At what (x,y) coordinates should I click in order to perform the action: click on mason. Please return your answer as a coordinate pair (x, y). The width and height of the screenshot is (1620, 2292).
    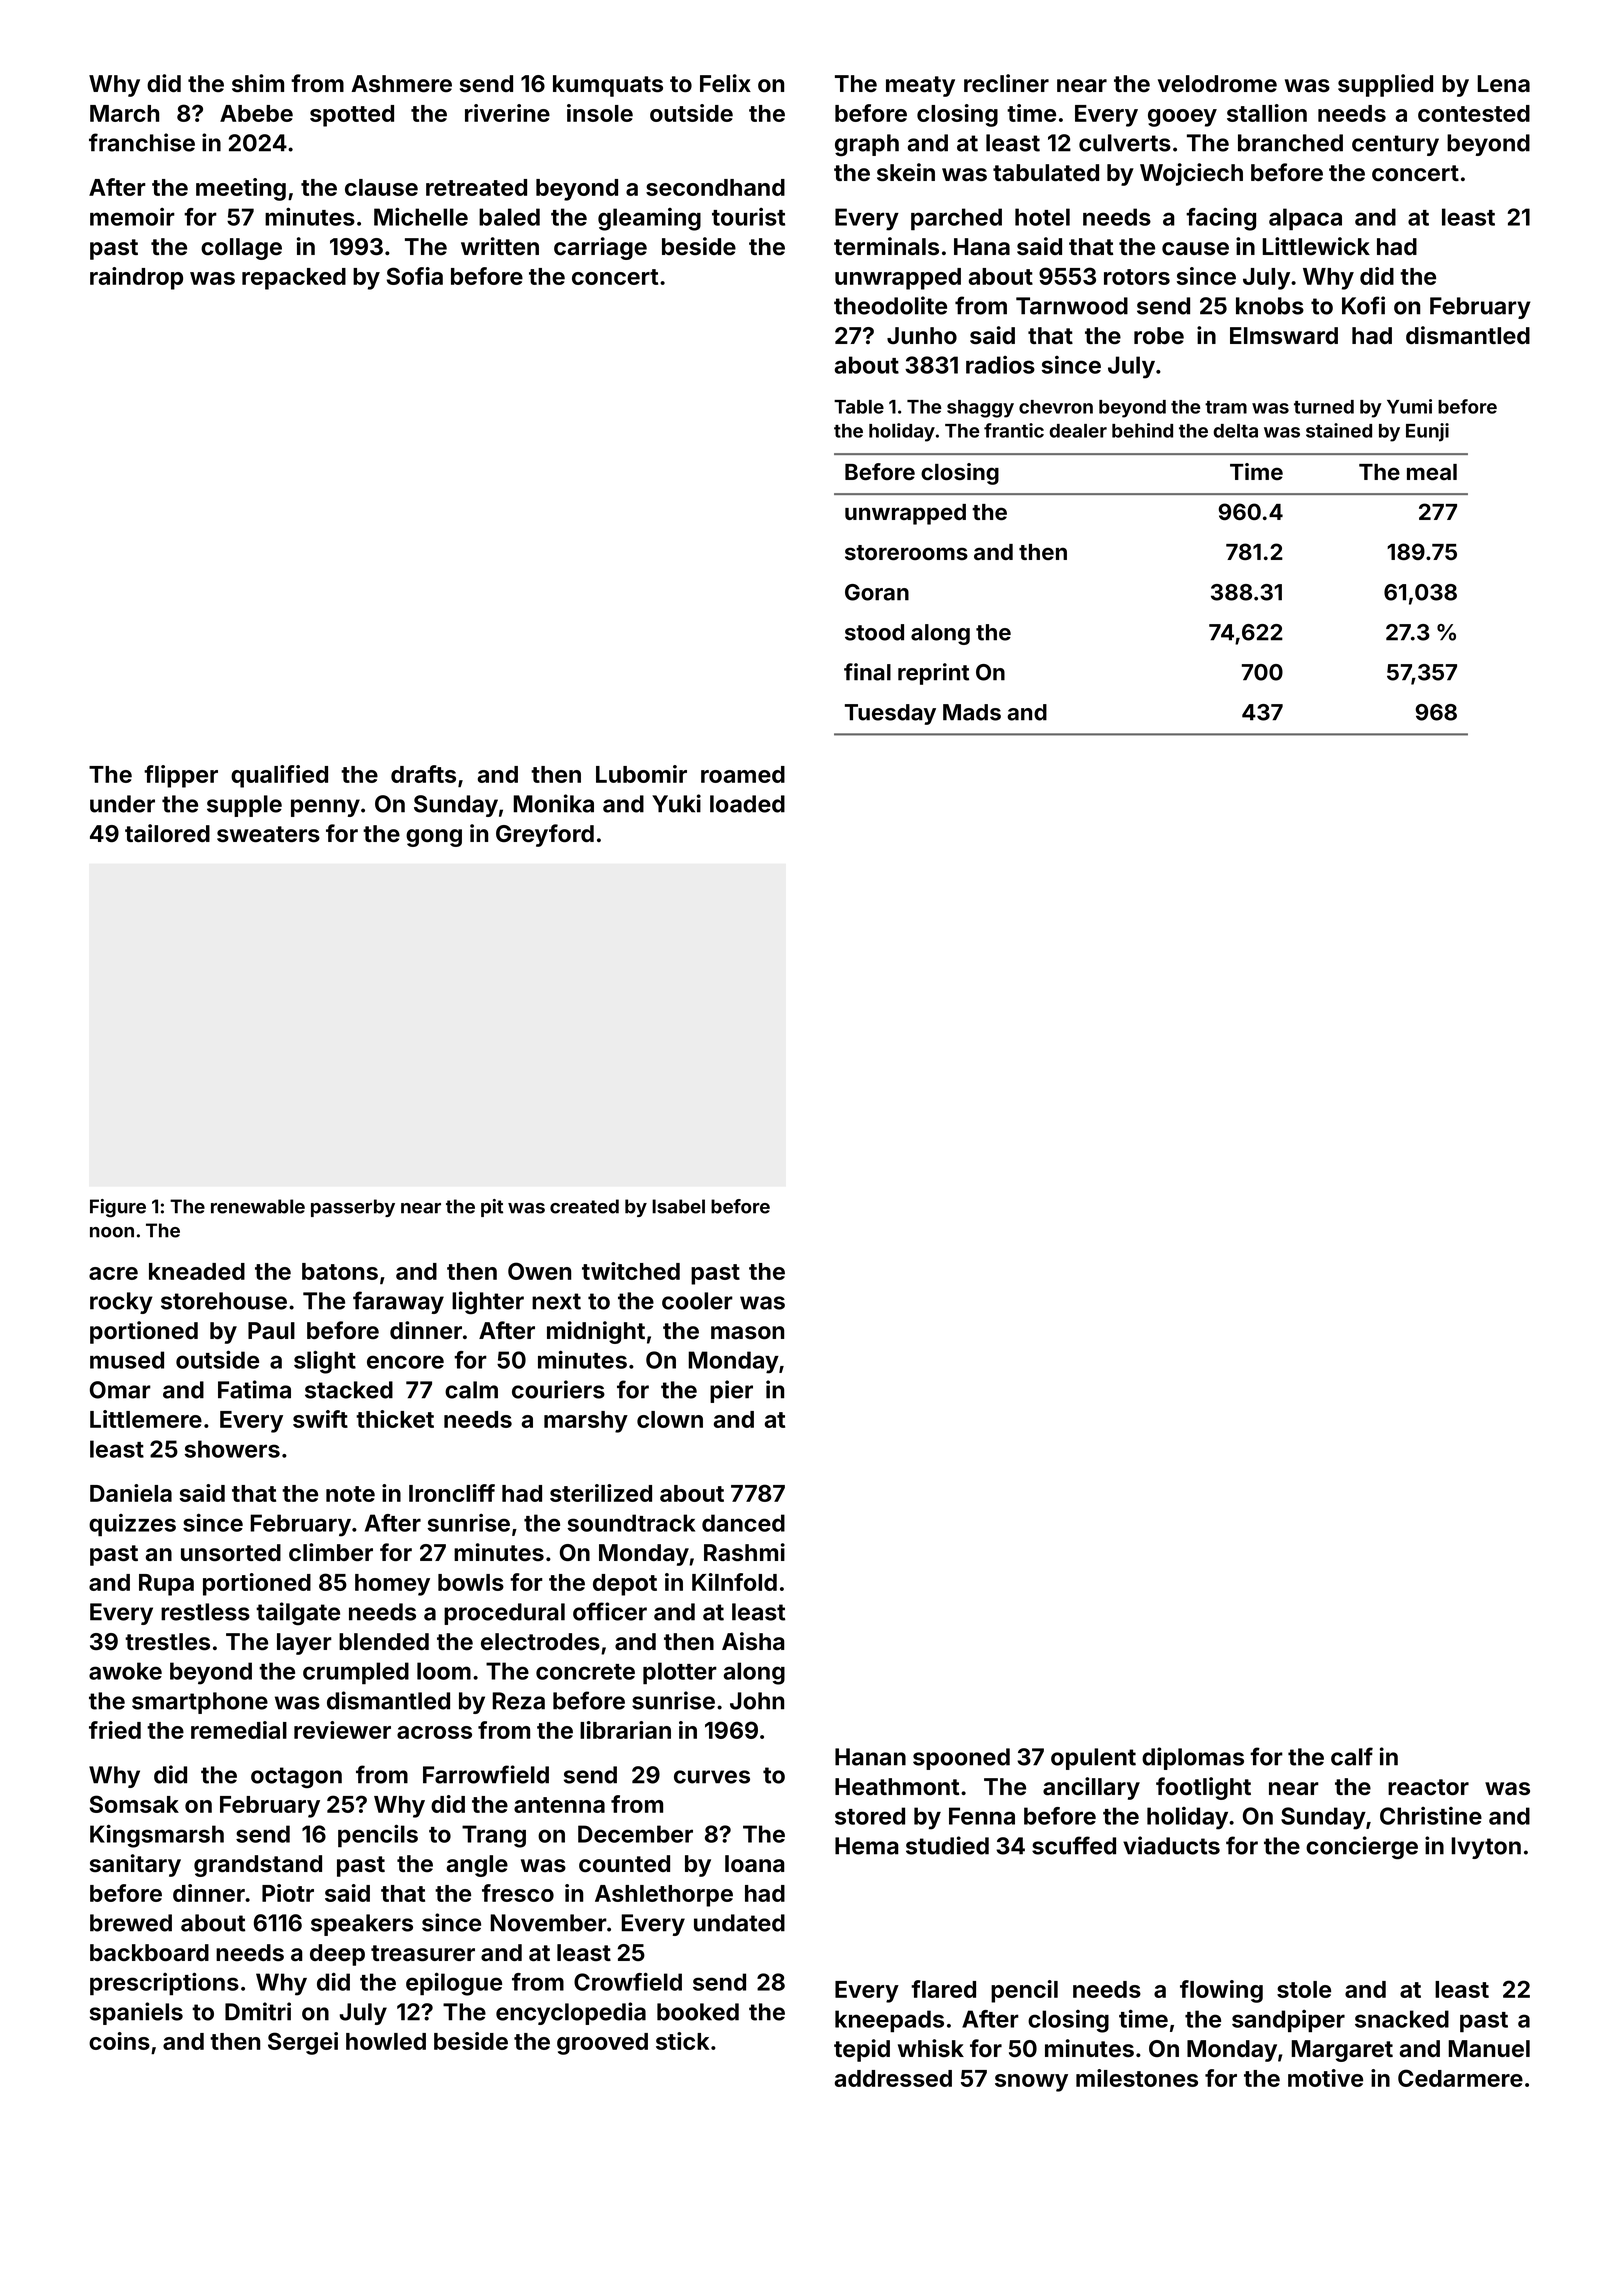
    Looking at the image, I should click on (747, 1333).
